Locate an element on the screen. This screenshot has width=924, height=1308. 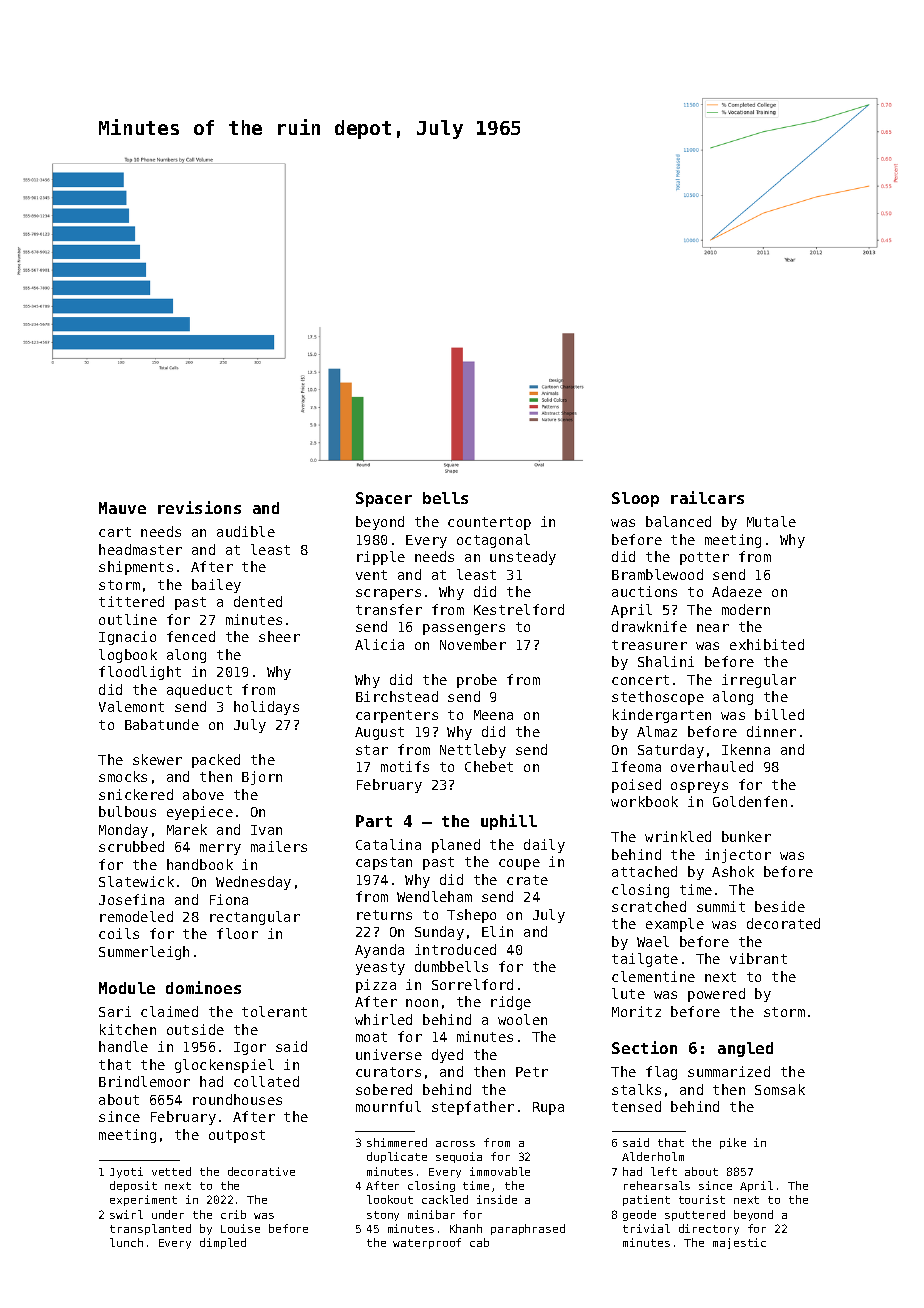
Elin is located at coordinates (497, 931).
